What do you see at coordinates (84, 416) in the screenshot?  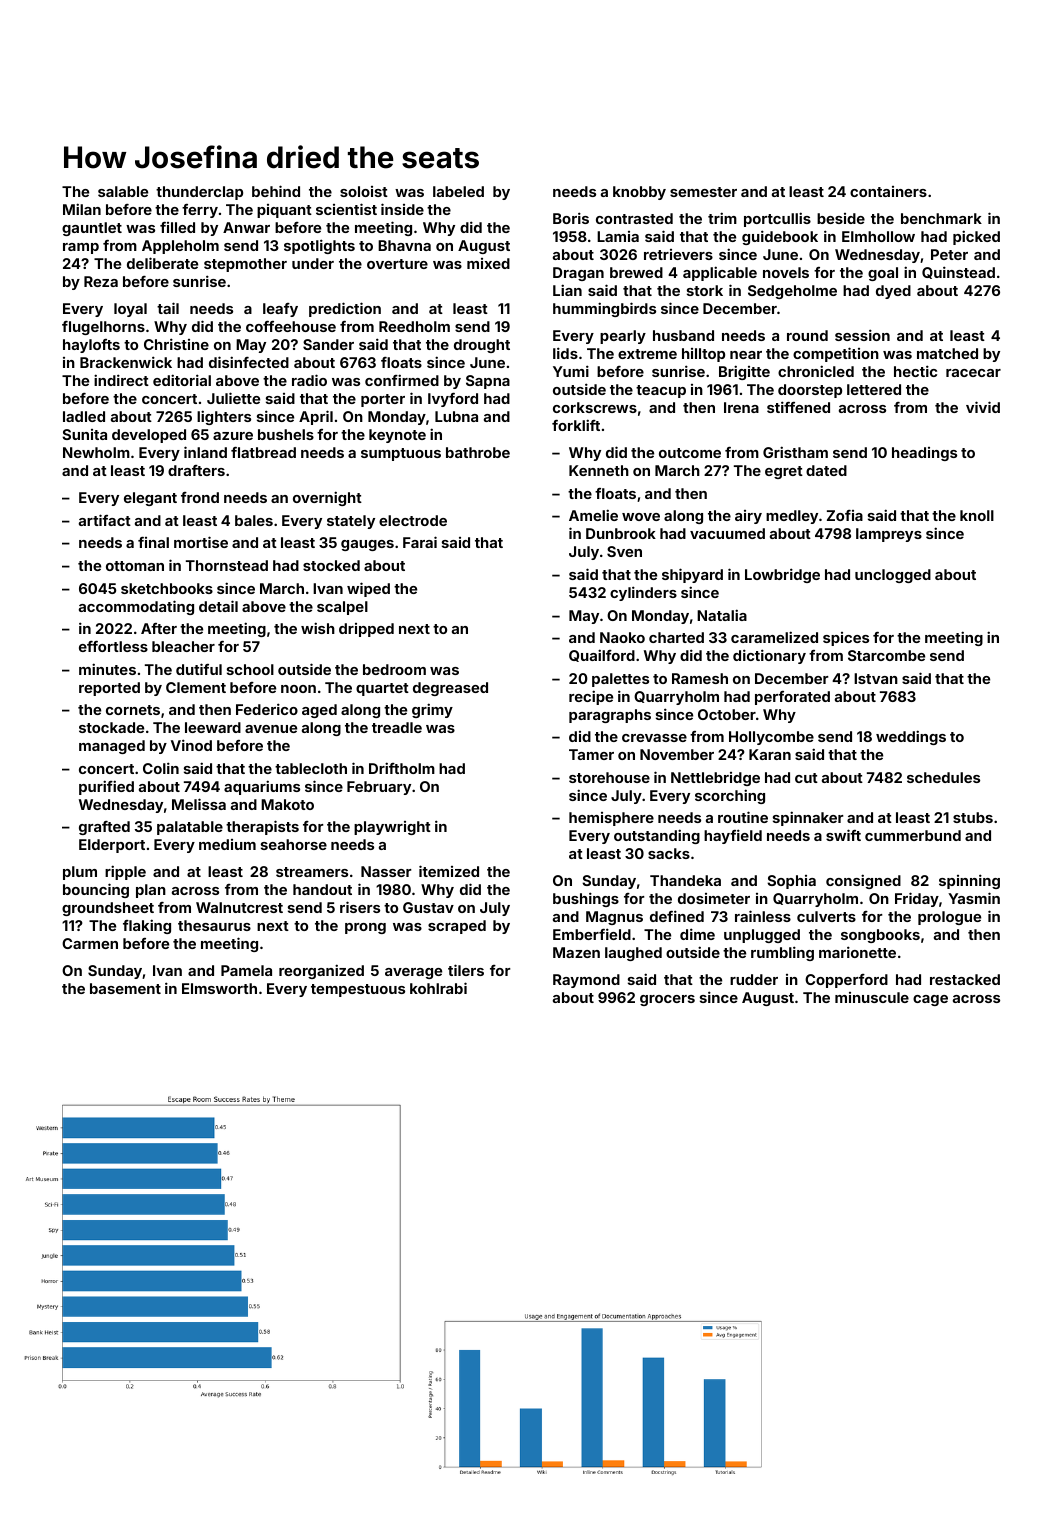 I see `ladled` at bounding box center [84, 416].
